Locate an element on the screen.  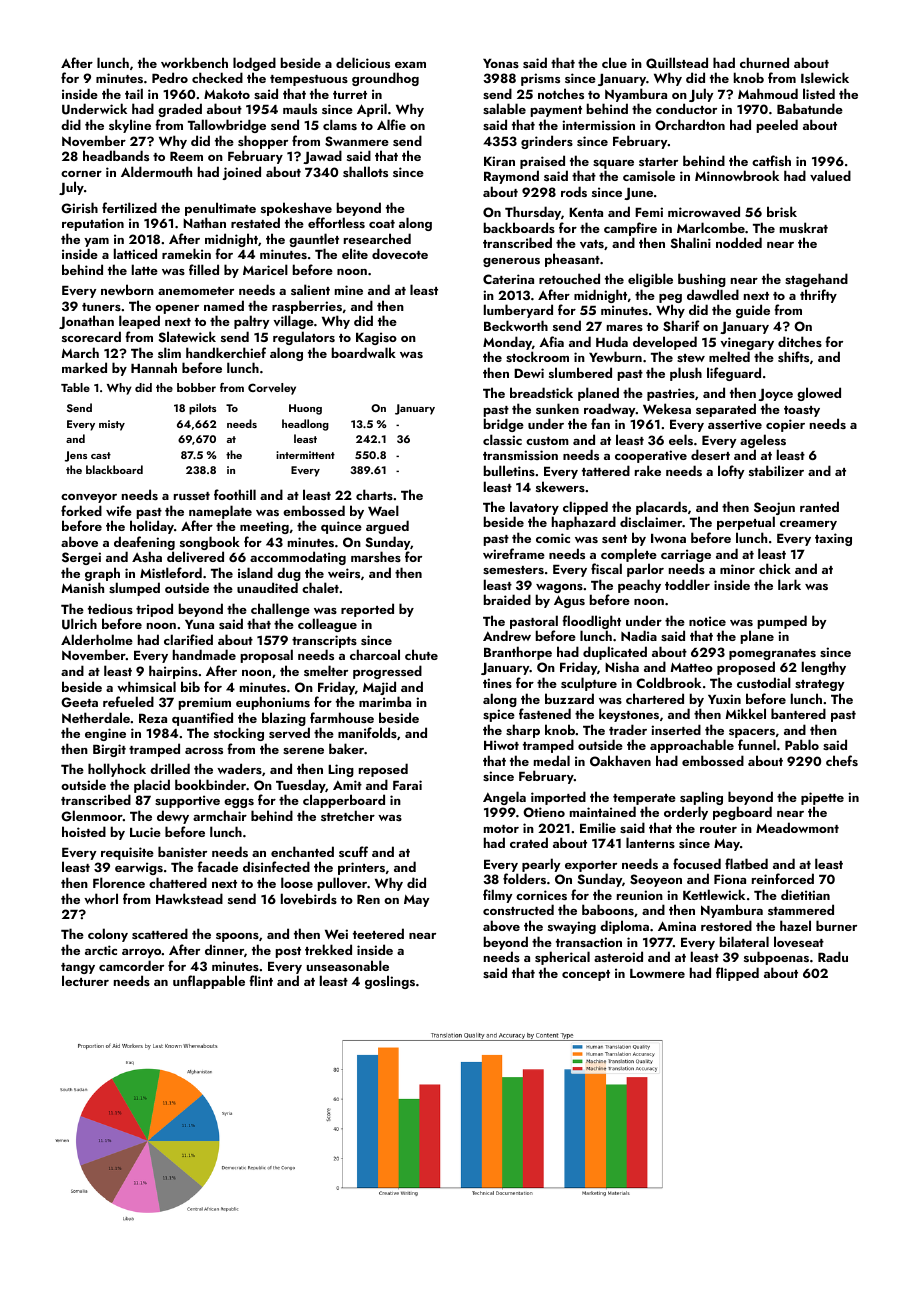
Sharif is located at coordinates (681, 325).
